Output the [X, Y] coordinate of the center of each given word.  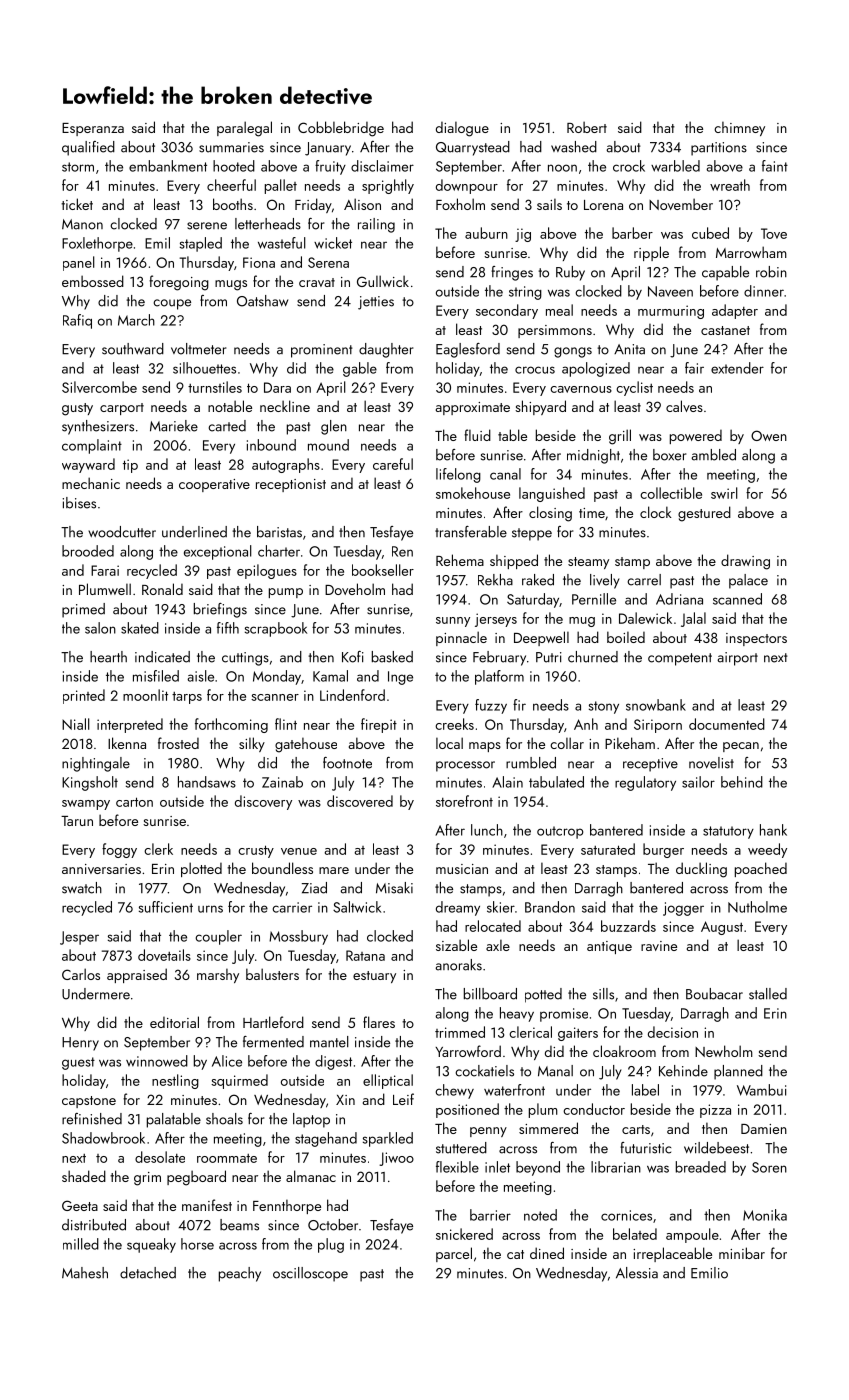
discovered [360, 801]
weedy [767, 850]
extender [737, 368]
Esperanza [93, 129]
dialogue [462, 129]
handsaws [207, 782]
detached [148, 1273]
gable [360, 369]
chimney [739, 129]
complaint [92, 446]
